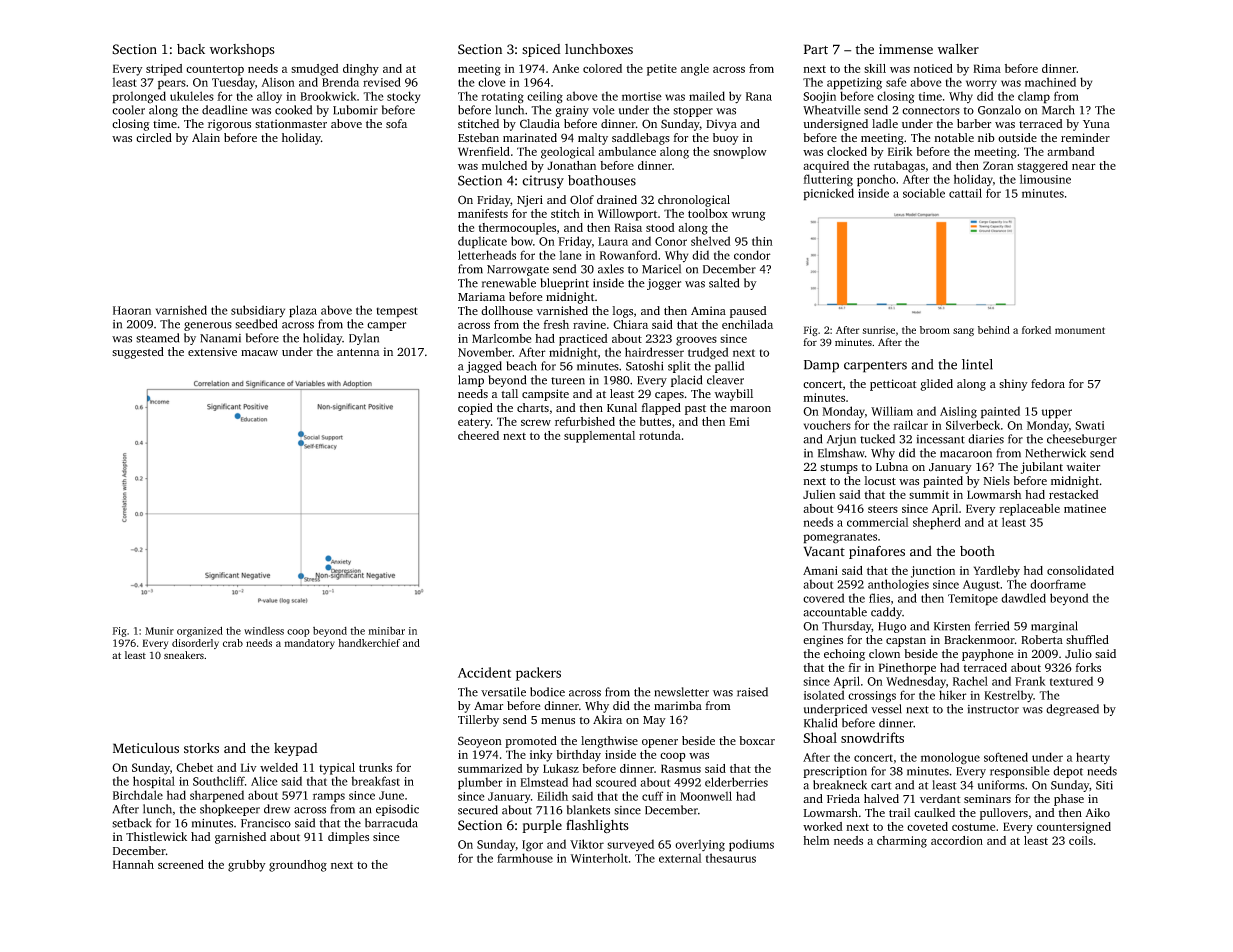 This screenshot has height=952, width=1233. I want to click on sofa, so click(396, 123).
